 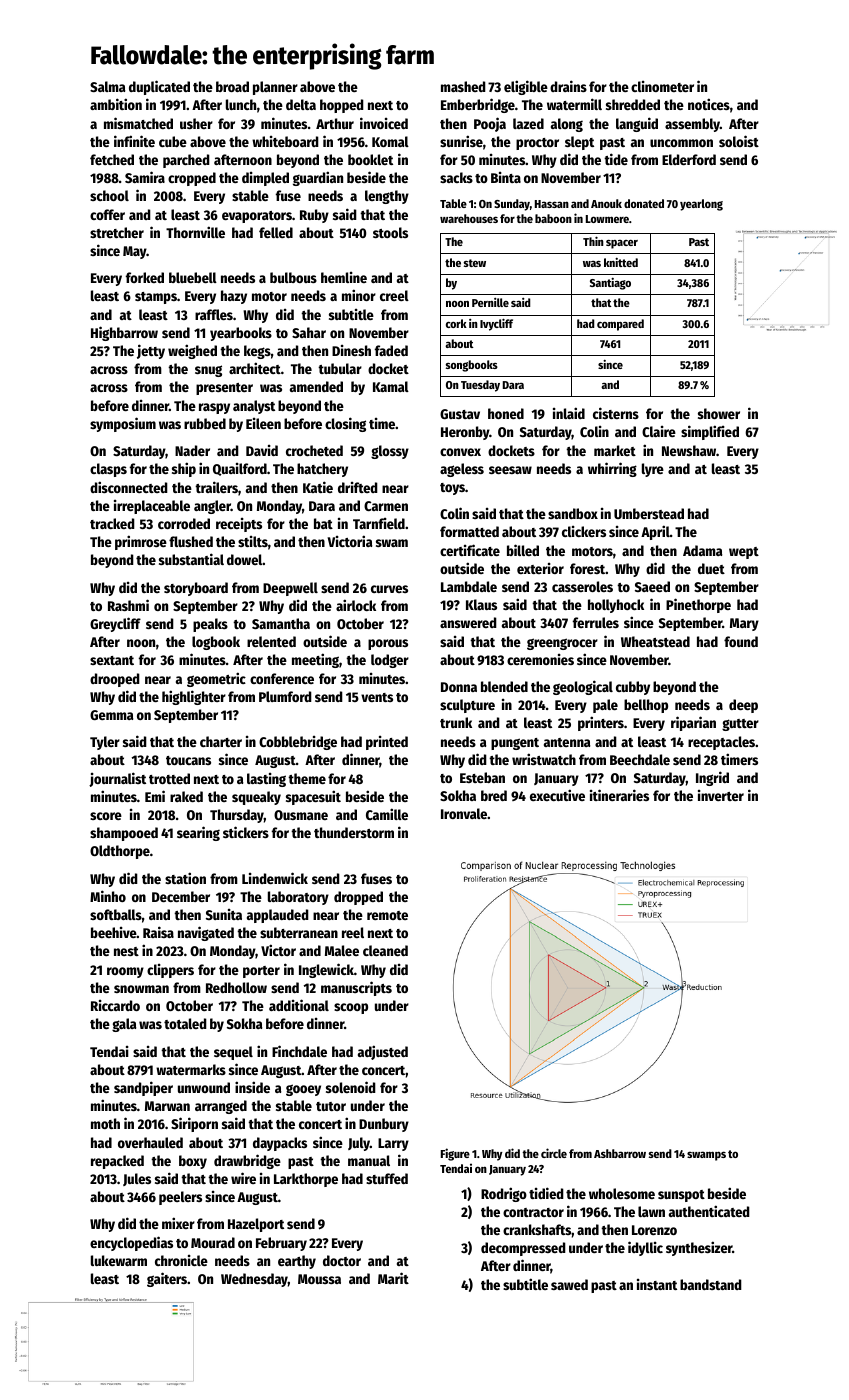 What do you see at coordinates (240, 469) in the page?
I see `Quailford` at bounding box center [240, 469].
